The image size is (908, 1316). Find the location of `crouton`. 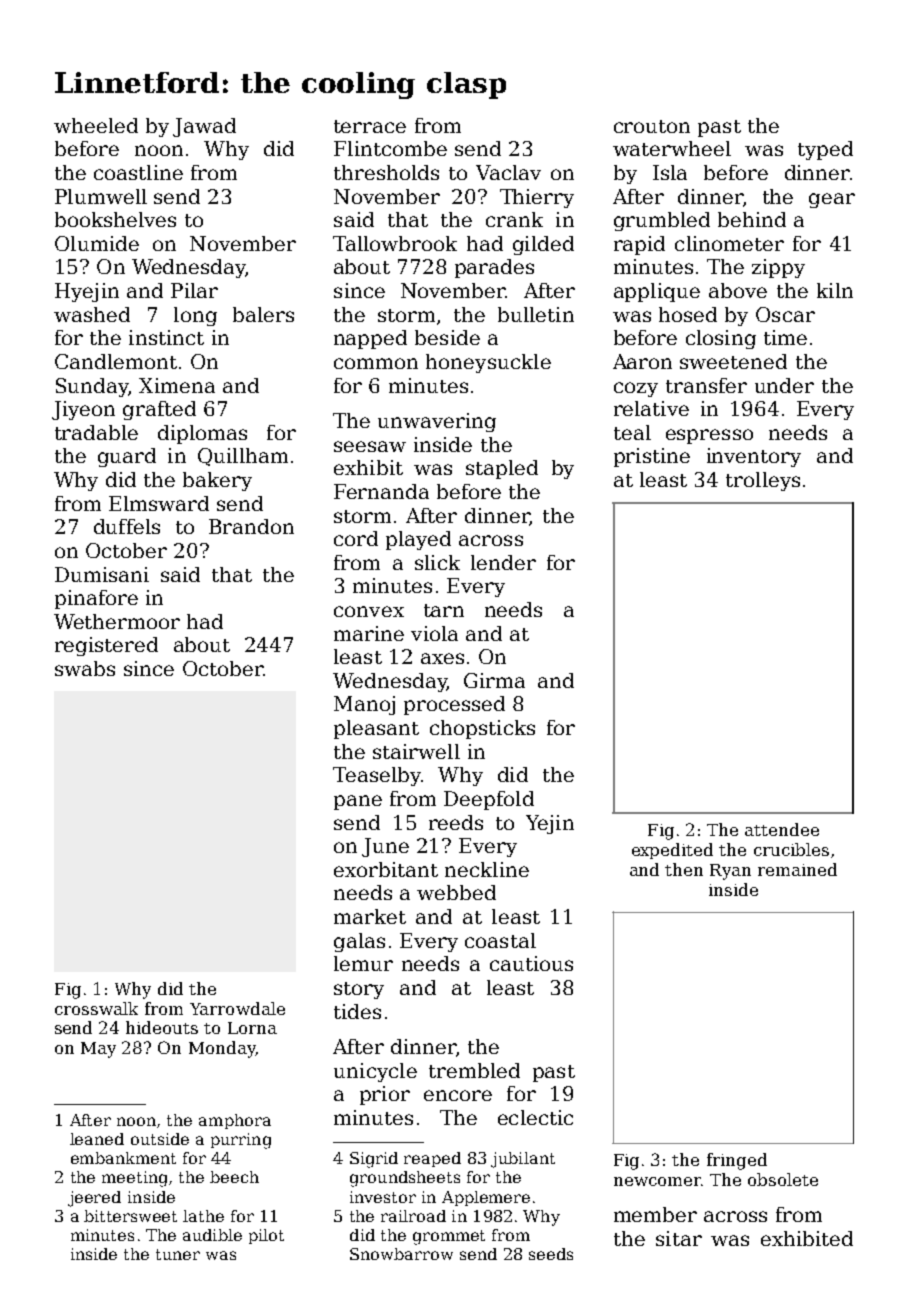

crouton is located at coordinates (652, 126).
